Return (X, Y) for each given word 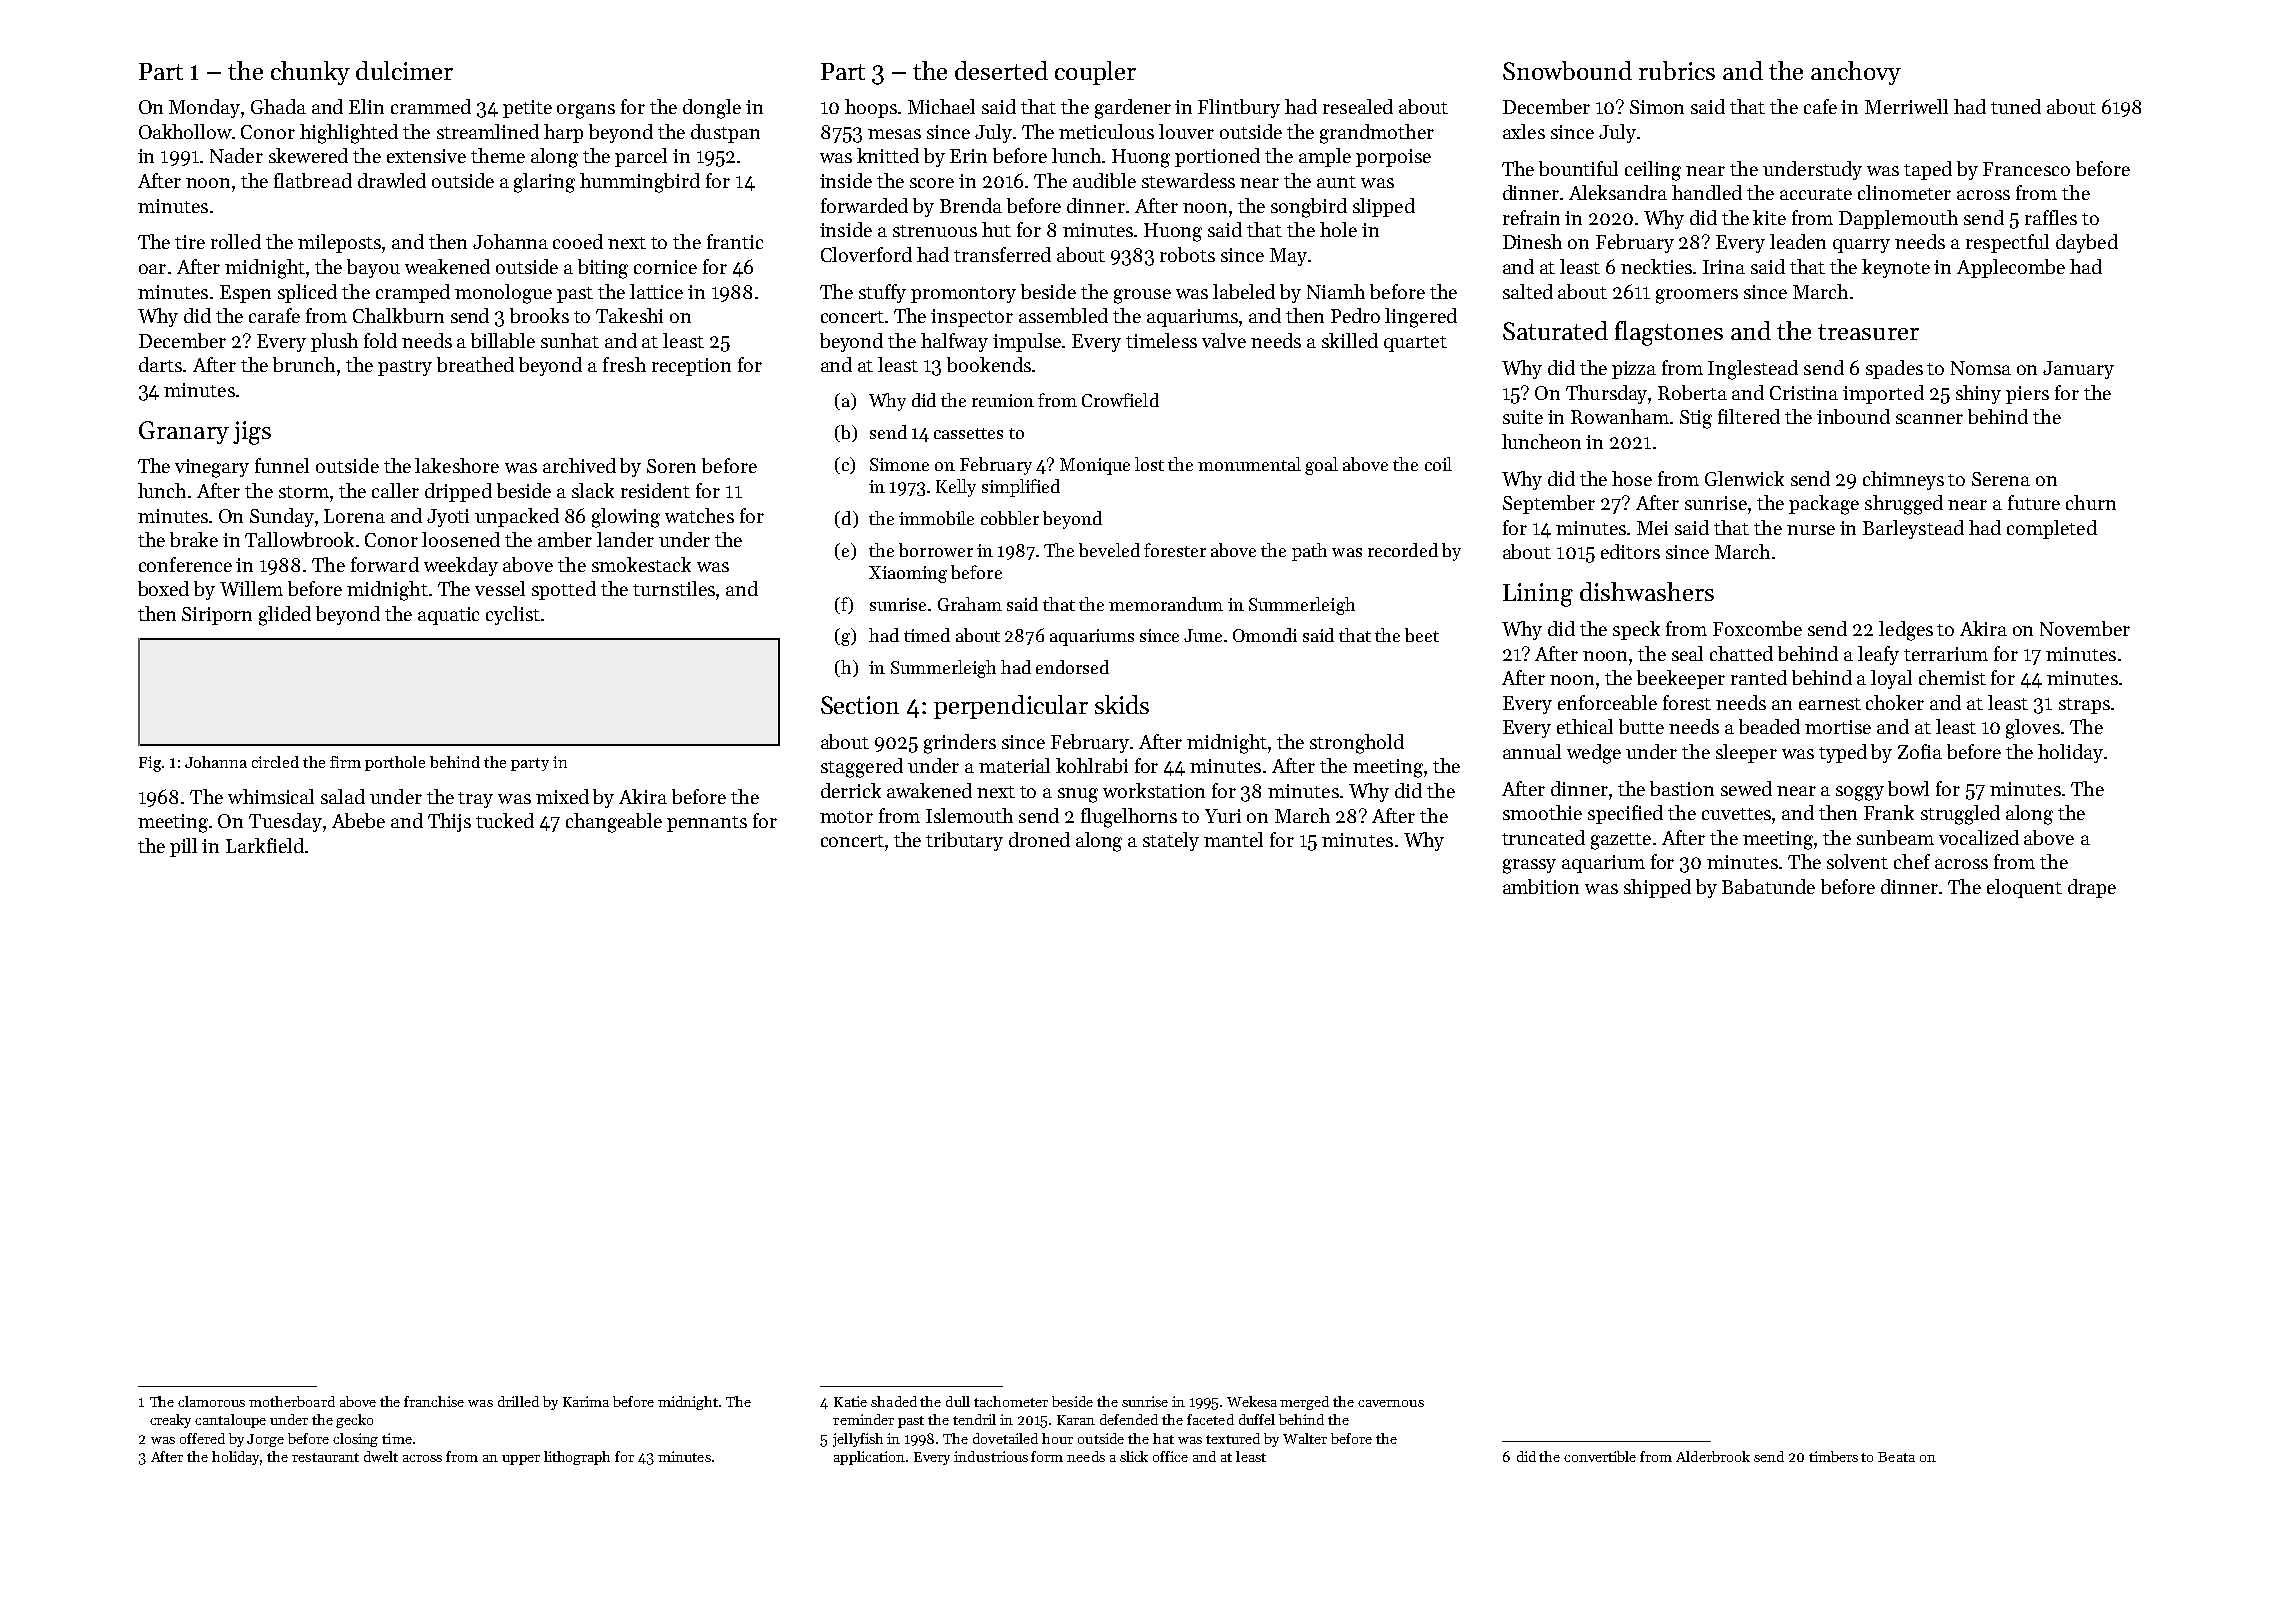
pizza (1634, 370)
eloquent (2024, 888)
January (2078, 370)
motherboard (292, 1401)
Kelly (956, 488)
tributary (964, 841)
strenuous (935, 231)
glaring (544, 183)
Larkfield (265, 845)
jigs (252, 433)
